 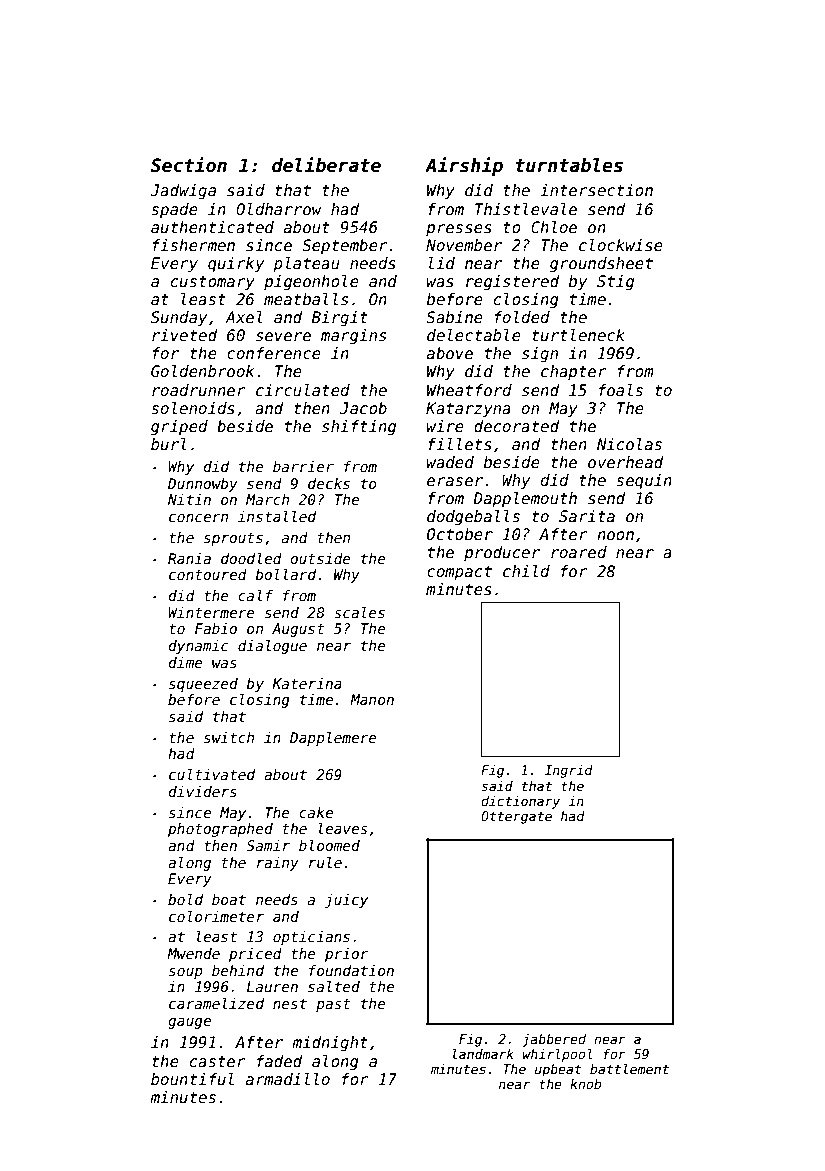 I want to click on Ingrid, so click(x=569, y=771).
